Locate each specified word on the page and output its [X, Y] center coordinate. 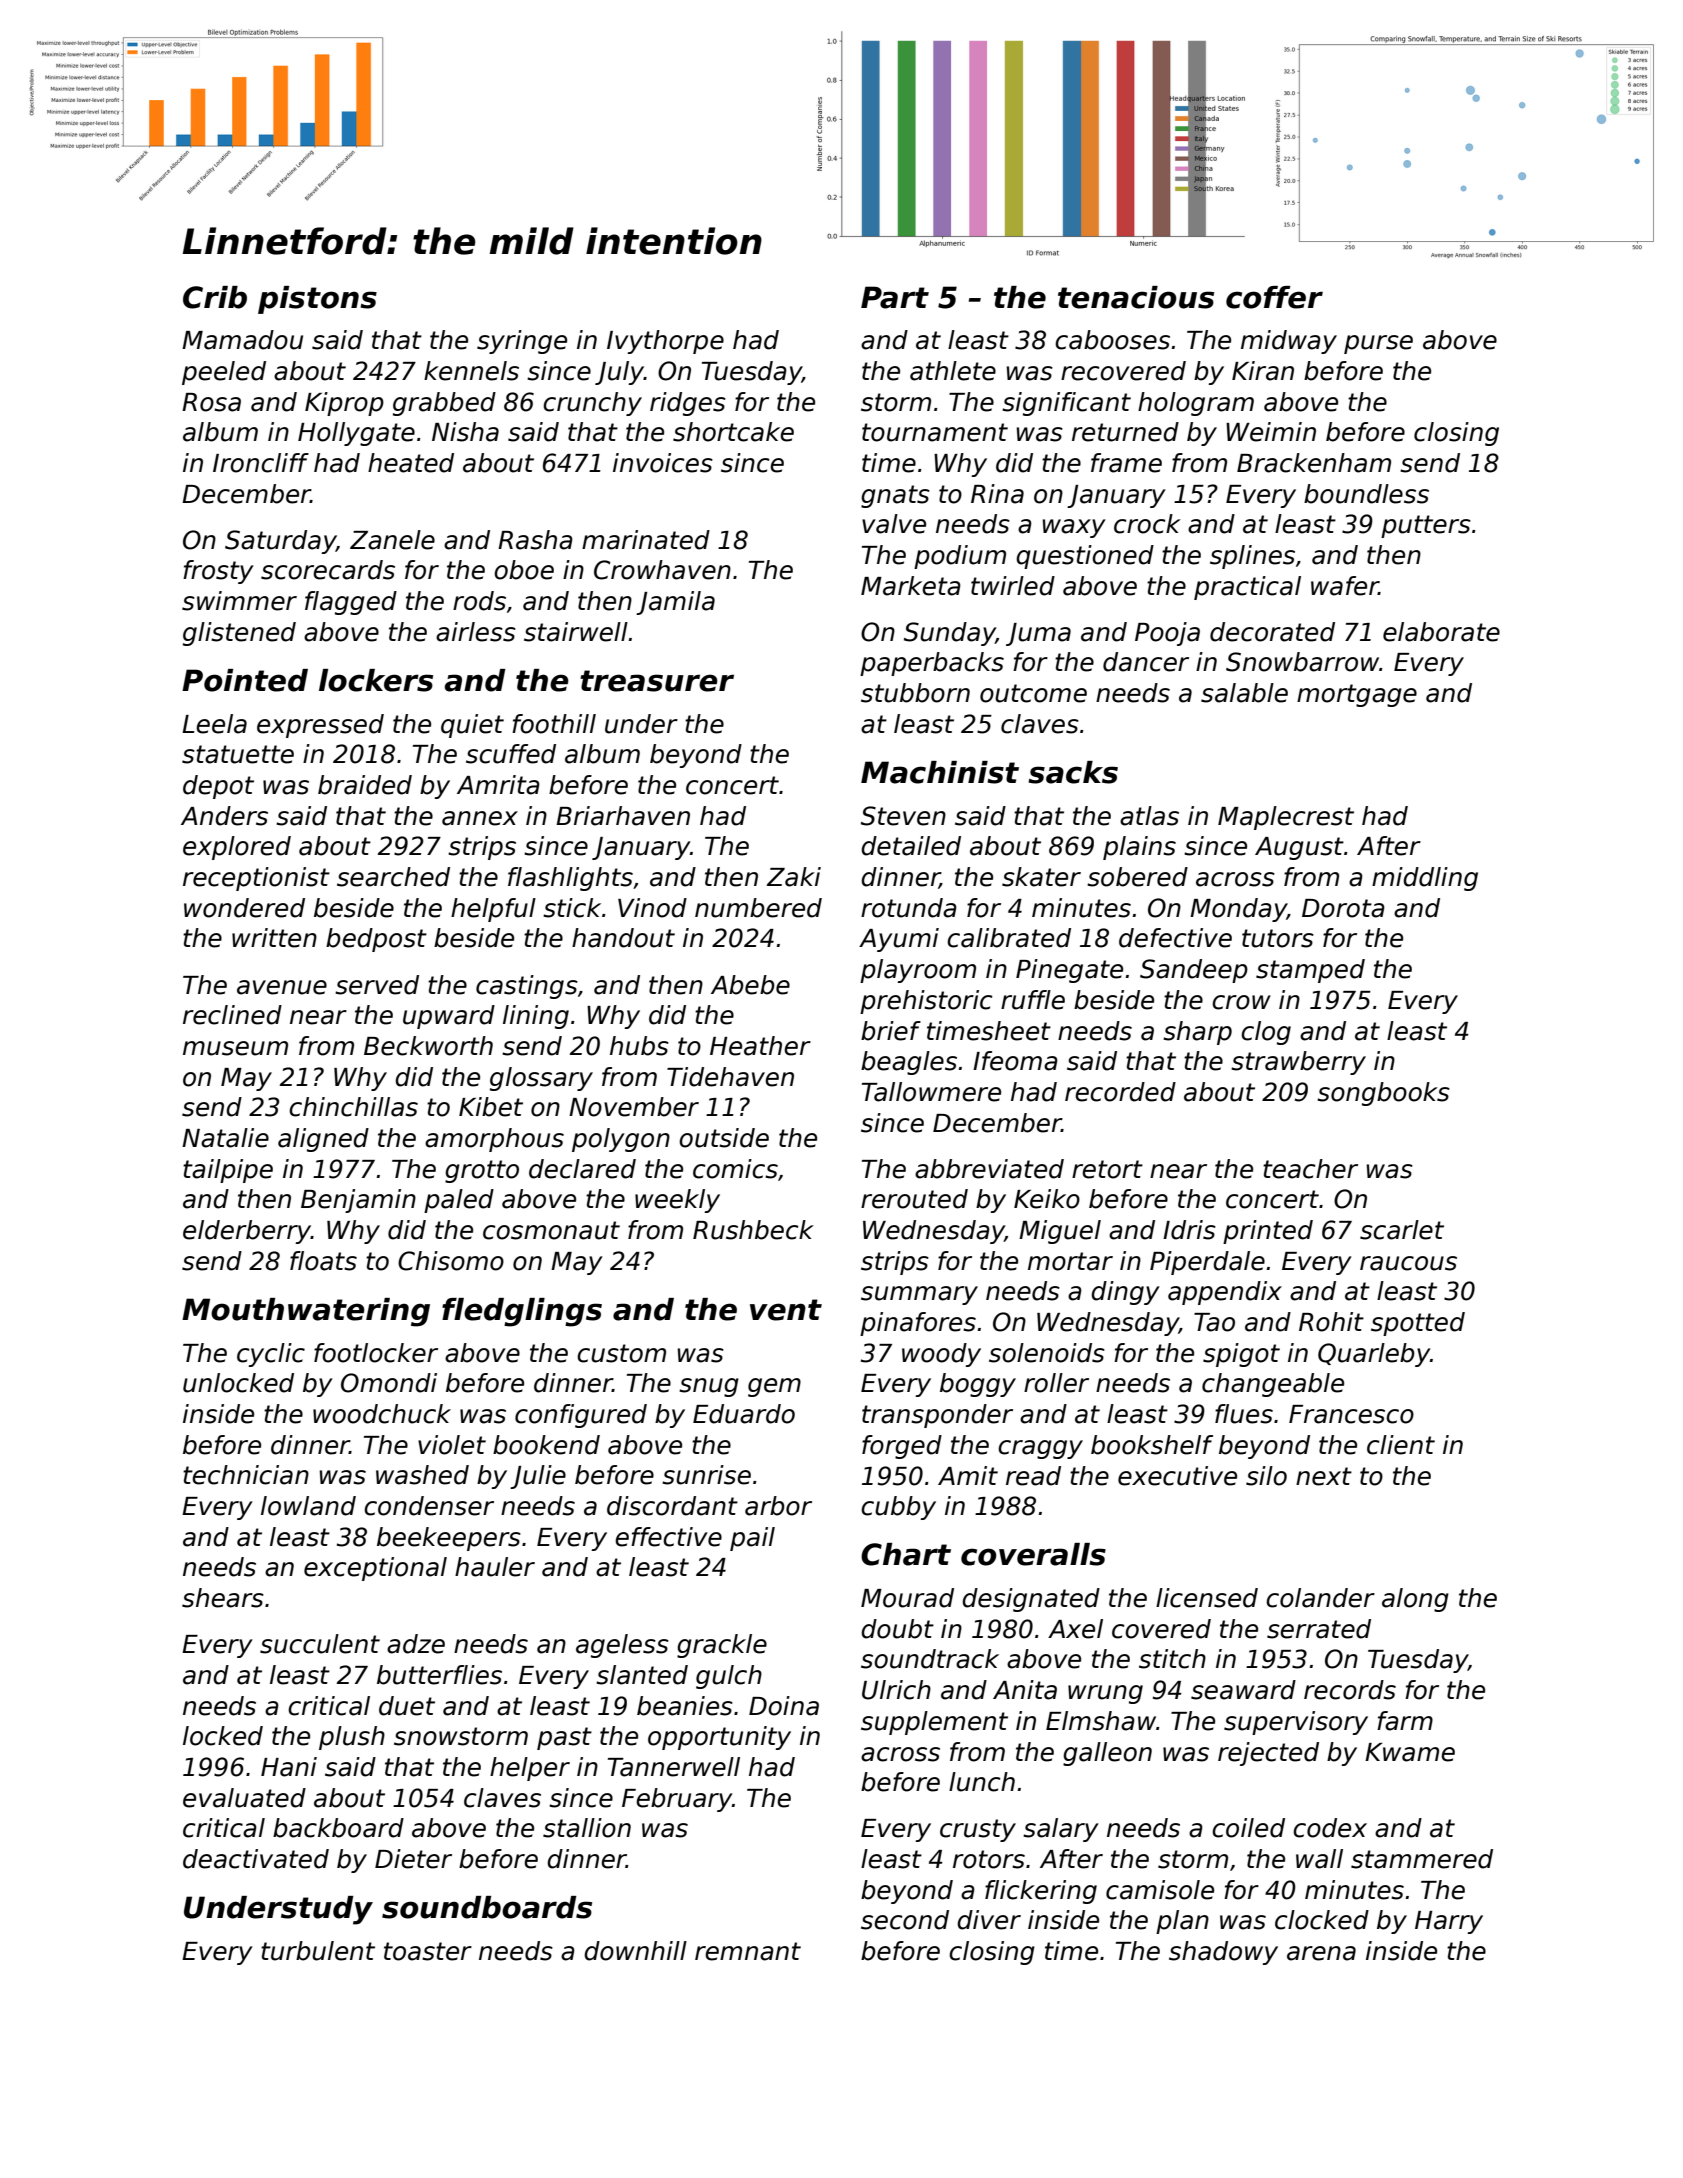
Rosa [211, 402]
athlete [953, 371]
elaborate [1441, 632]
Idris [1189, 1230]
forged [902, 1447]
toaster [428, 1951]
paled [459, 1201]
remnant [748, 1951]
